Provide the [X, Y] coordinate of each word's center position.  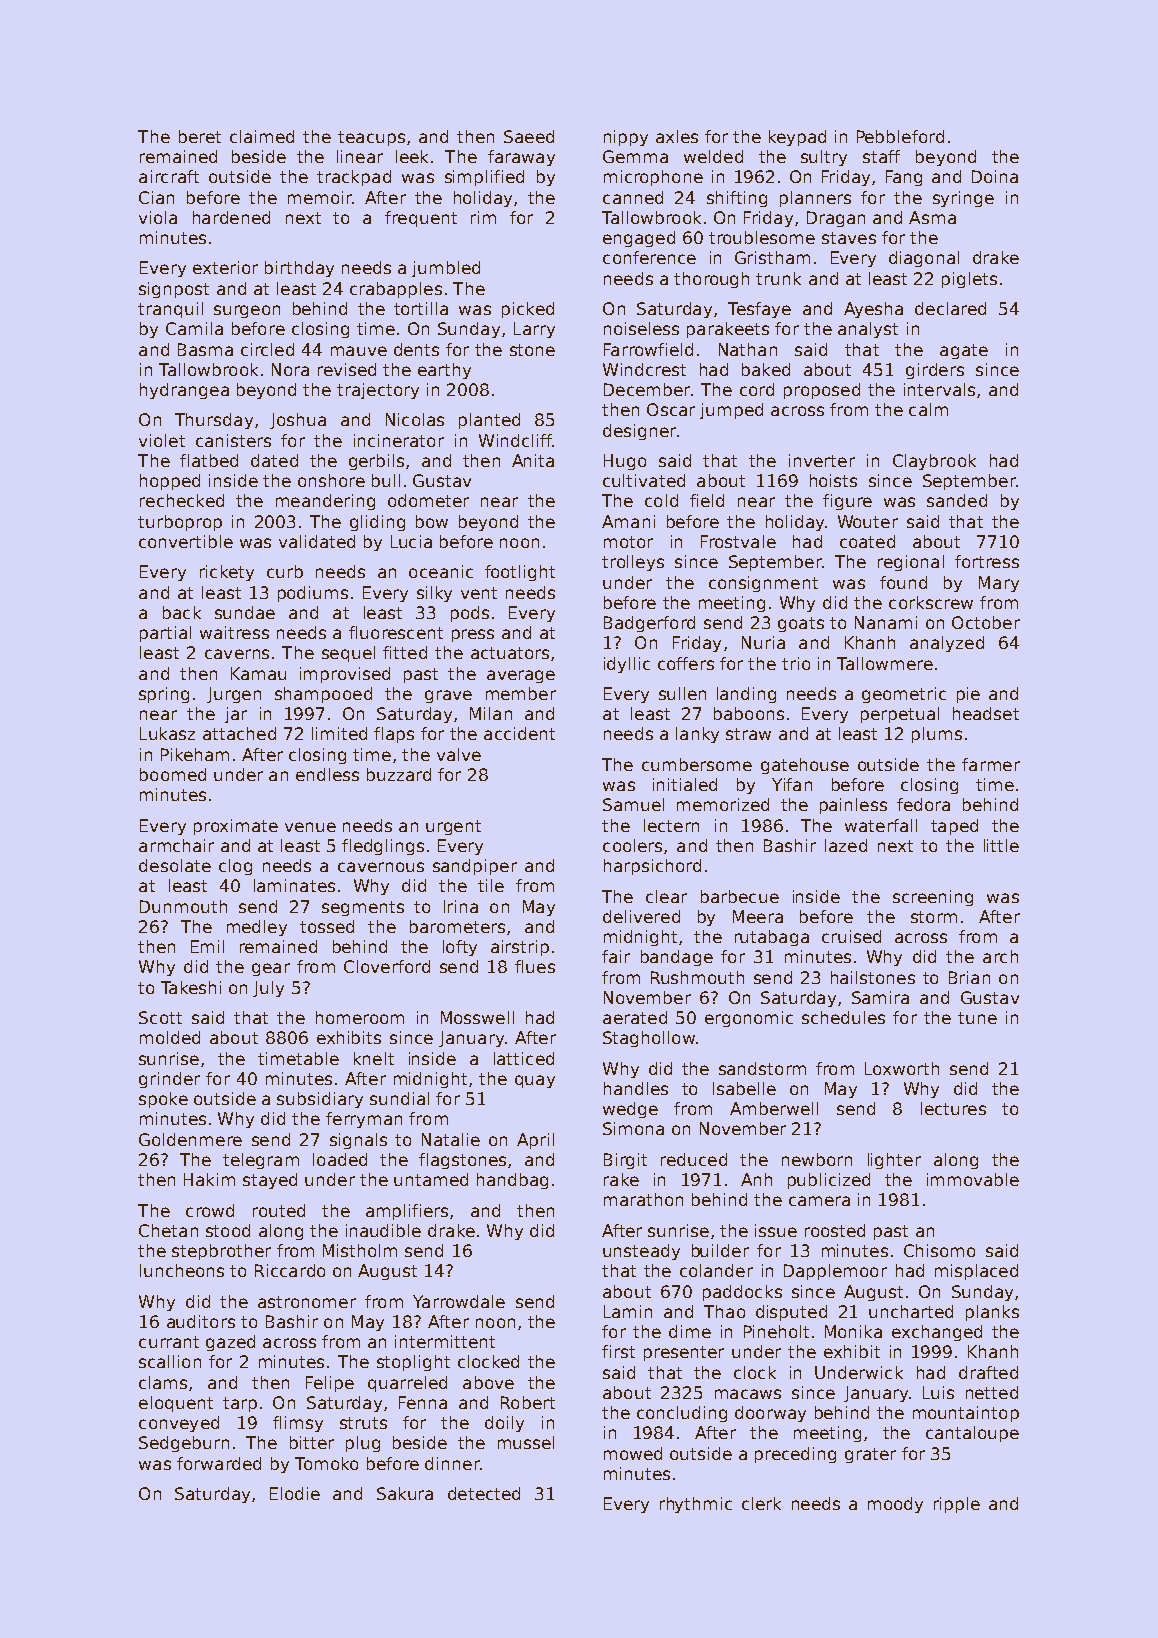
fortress [987, 561]
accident [519, 733]
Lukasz [167, 733]
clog [235, 867]
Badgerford [649, 624]
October [986, 622]
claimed [262, 136]
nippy [626, 138]
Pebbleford [900, 136]
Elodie [295, 1493]
